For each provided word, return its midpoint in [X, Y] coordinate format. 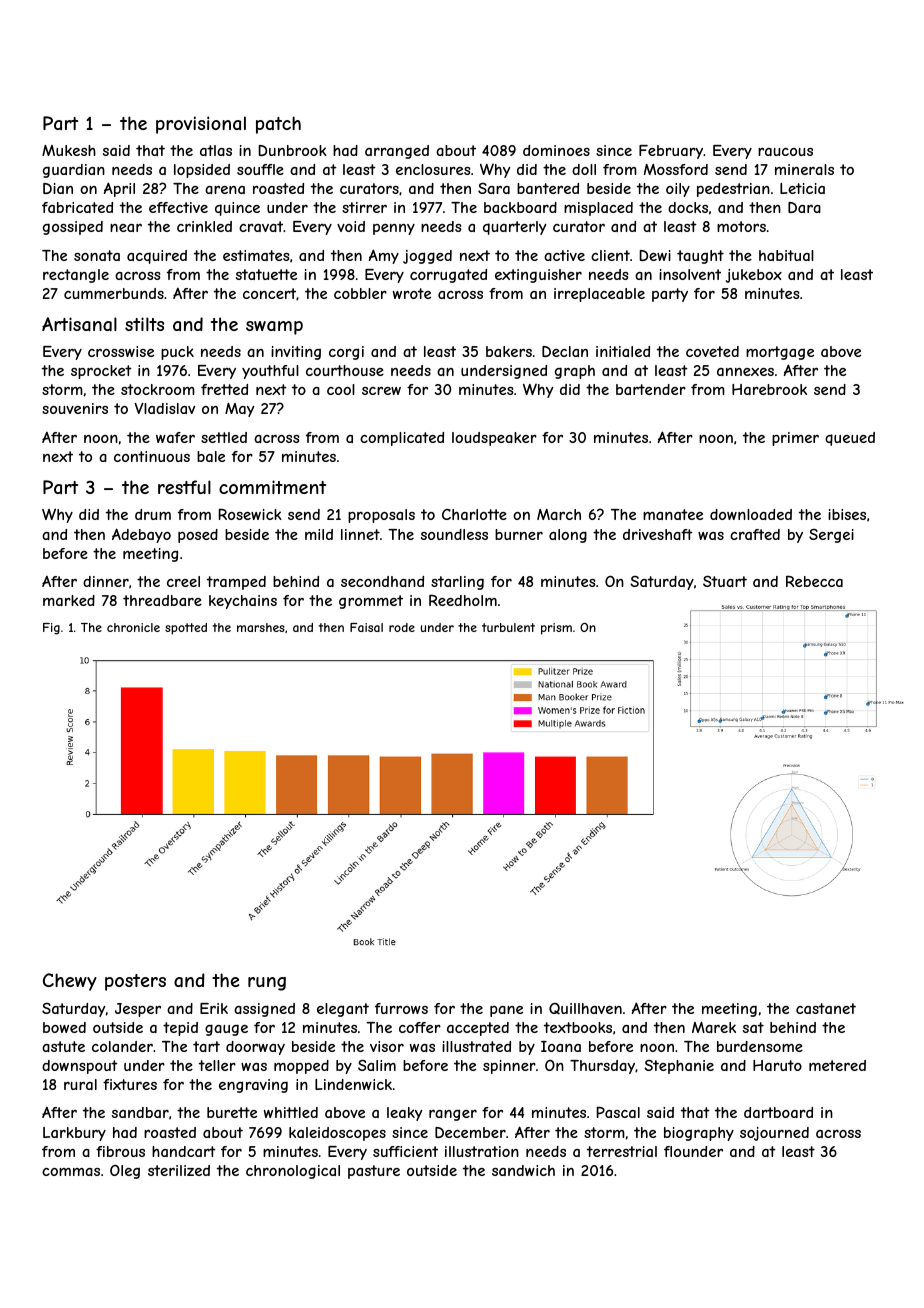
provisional [201, 125]
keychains [243, 602]
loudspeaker [494, 439]
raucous [785, 152]
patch [278, 125]
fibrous [120, 1151]
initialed [623, 351]
